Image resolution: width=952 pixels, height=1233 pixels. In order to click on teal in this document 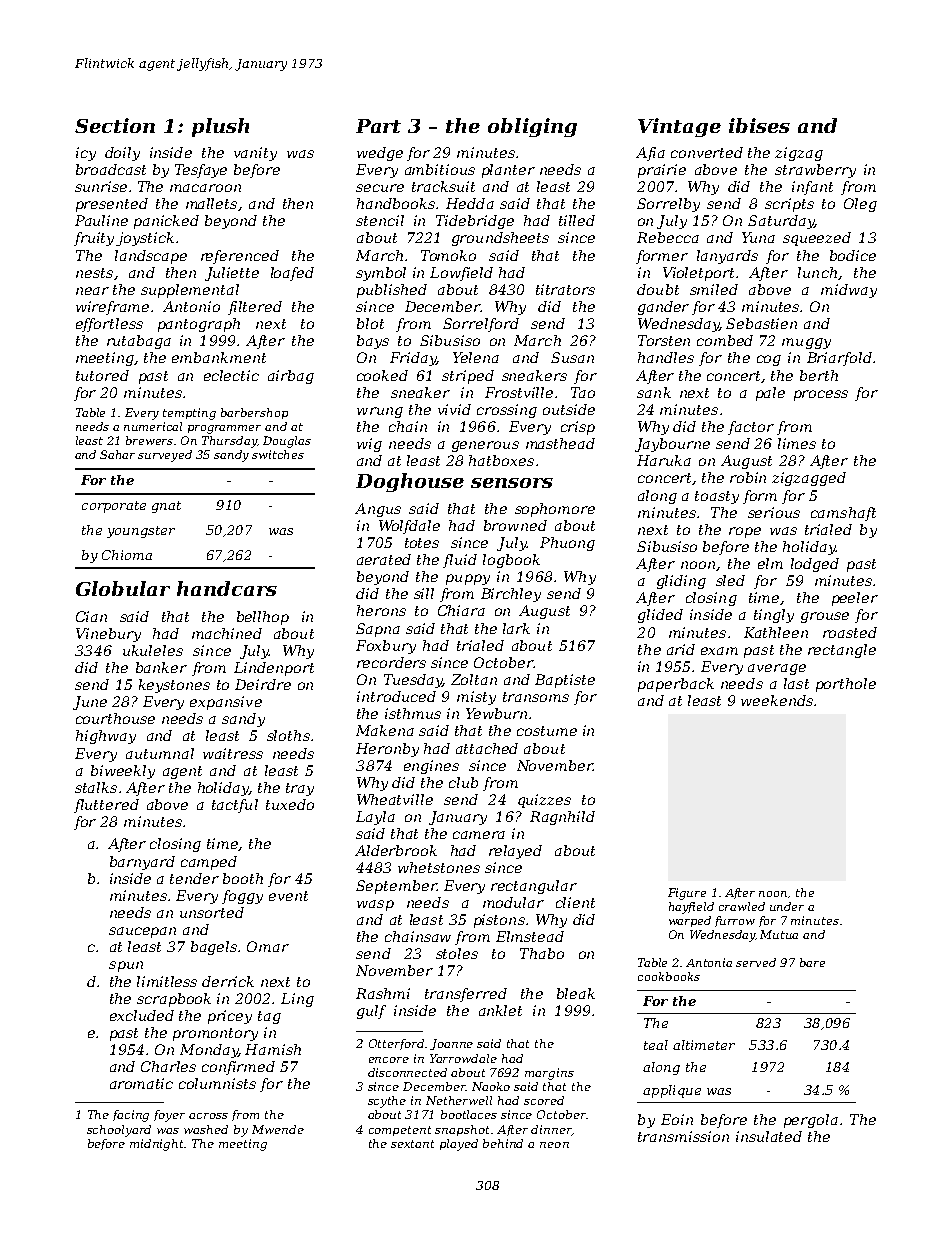, I will do `click(656, 1045)`.
